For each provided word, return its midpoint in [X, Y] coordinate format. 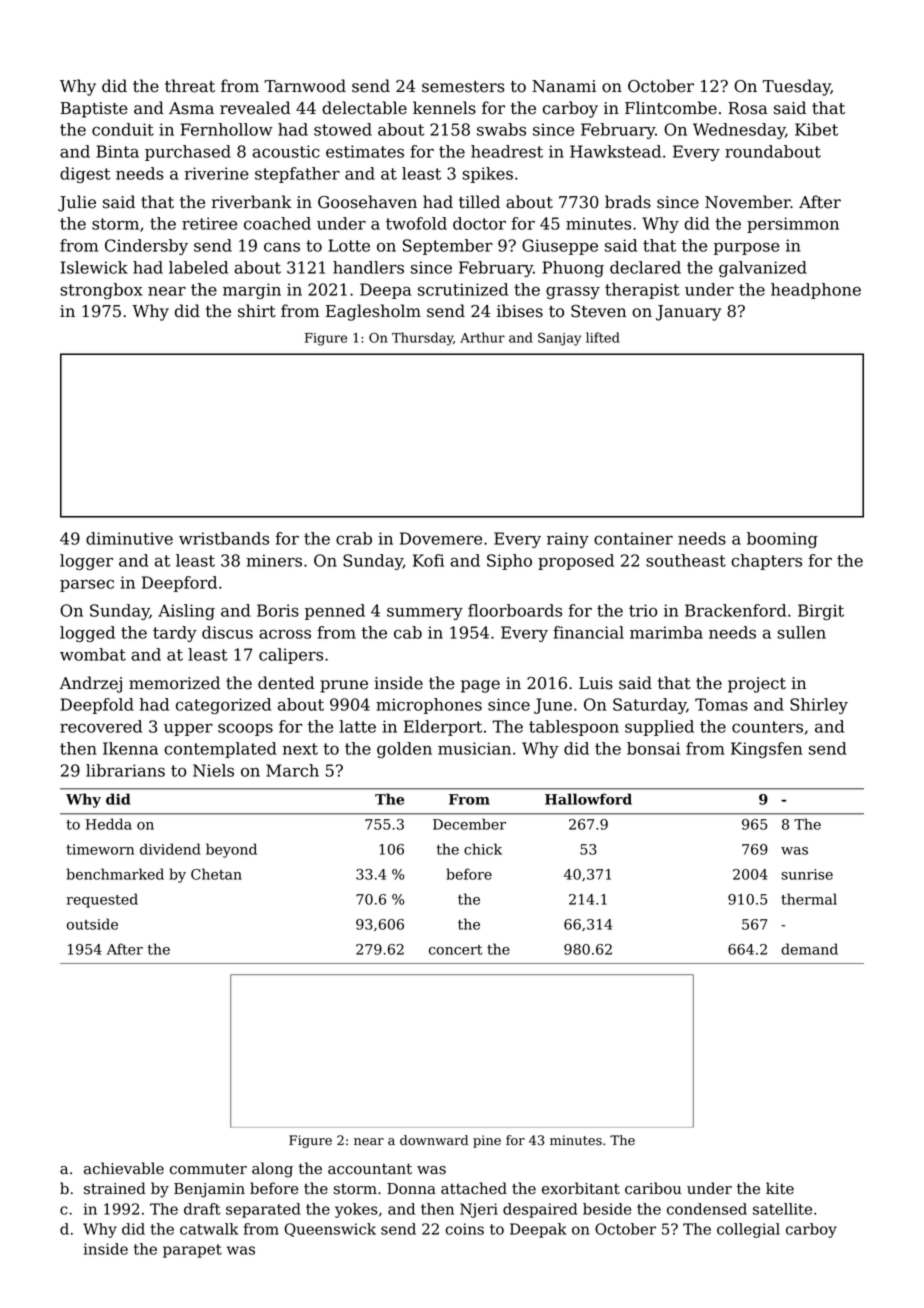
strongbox [101, 291]
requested [102, 900]
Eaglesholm [373, 312]
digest [85, 175]
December [469, 824]
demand [809, 949]
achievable [124, 1168]
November [748, 202]
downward [434, 1140]
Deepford [179, 584]
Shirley [819, 706]
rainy [568, 540]
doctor [479, 223]
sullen [801, 632]
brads [628, 202]
